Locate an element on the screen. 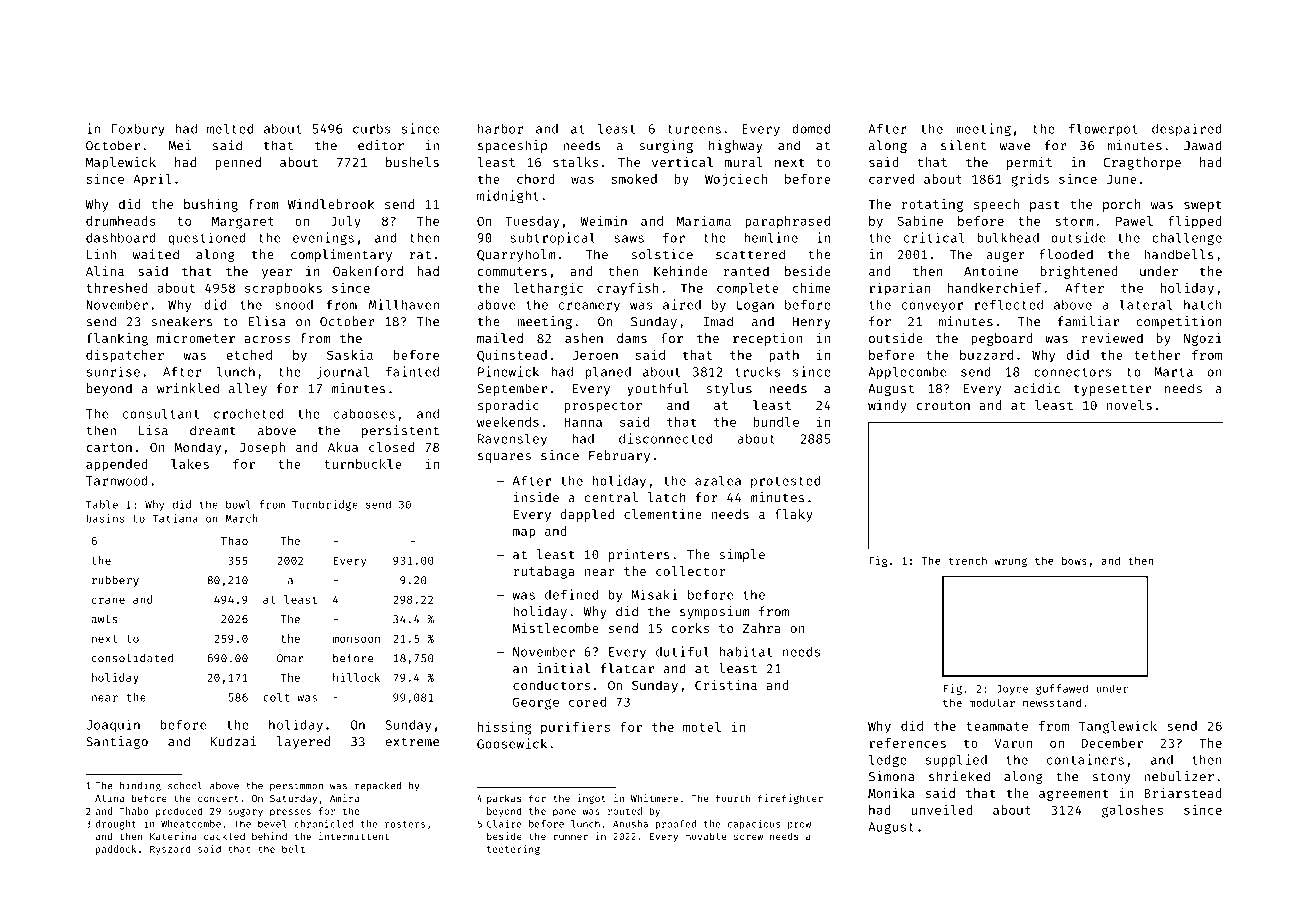 The image size is (1308, 924). paddock is located at coordinates (116, 850).
